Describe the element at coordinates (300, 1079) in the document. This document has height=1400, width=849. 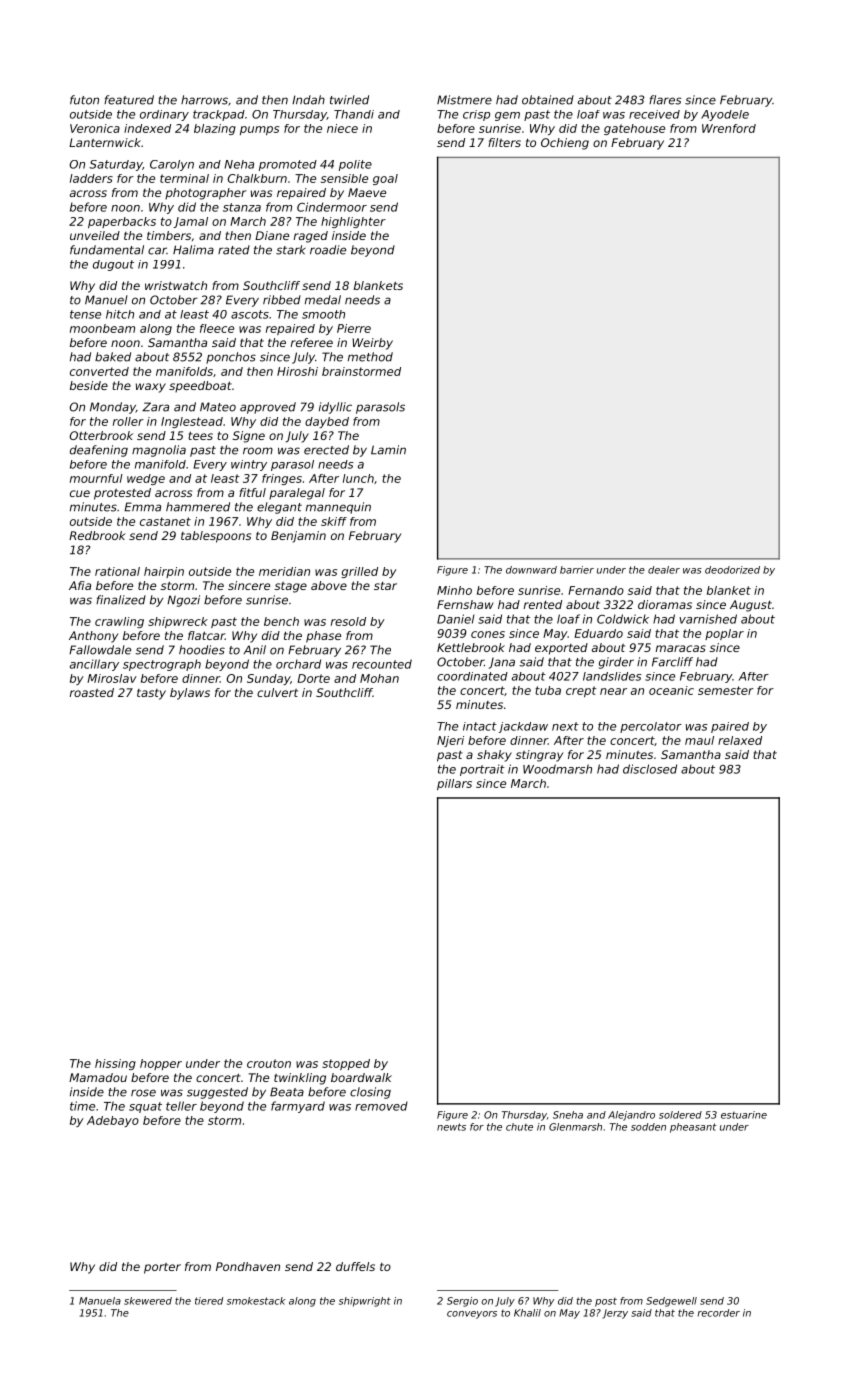
I see `twinkling` at that location.
